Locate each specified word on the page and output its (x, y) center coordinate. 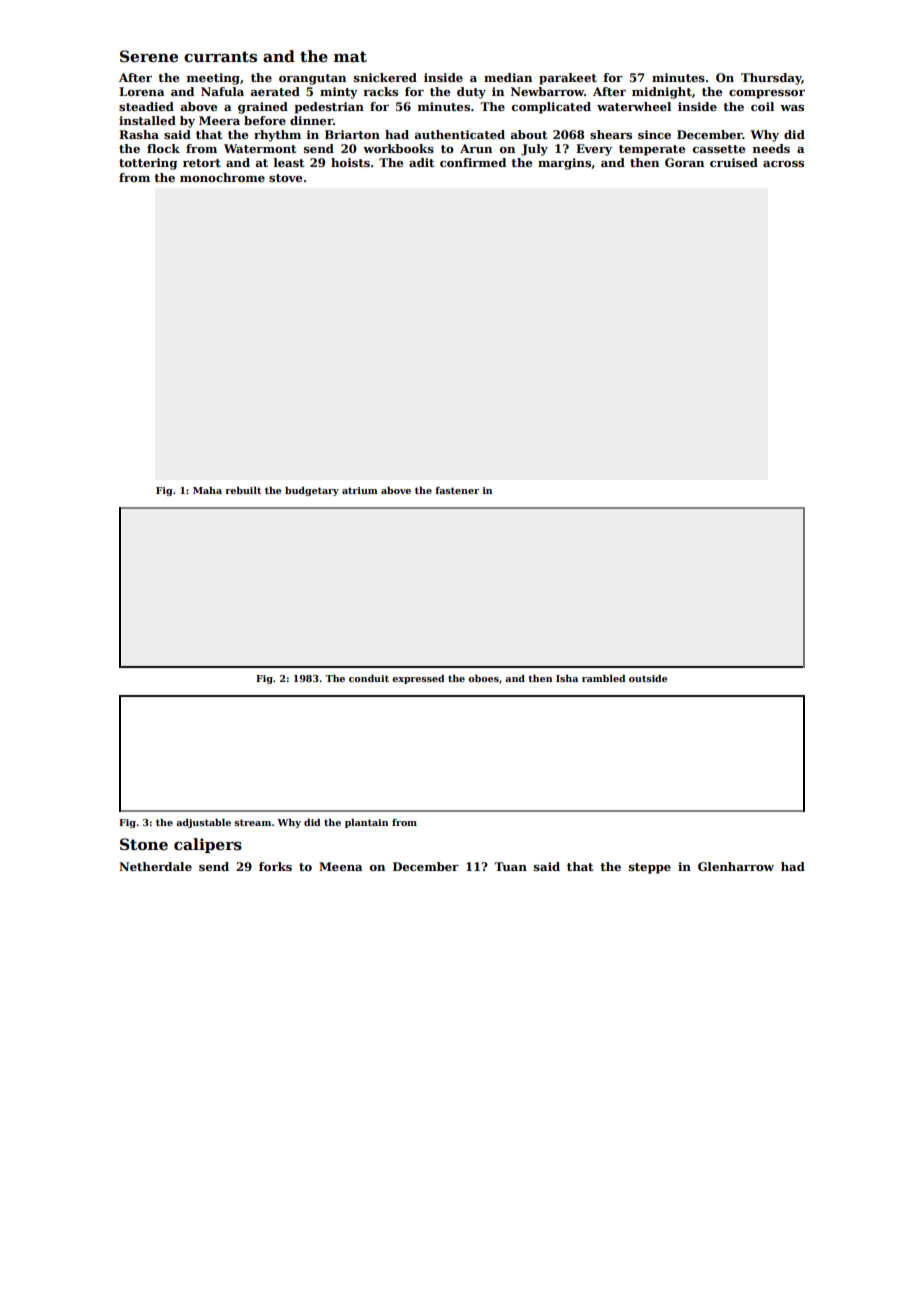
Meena (341, 866)
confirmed (473, 162)
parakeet (568, 79)
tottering (148, 164)
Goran (684, 162)
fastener (457, 490)
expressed (418, 679)
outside (648, 678)
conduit (369, 678)
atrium (360, 490)
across (783, 164)
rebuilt (243, 490)
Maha (207, 490)
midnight (662, 93)
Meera (219, 120)
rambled (604, 678)
